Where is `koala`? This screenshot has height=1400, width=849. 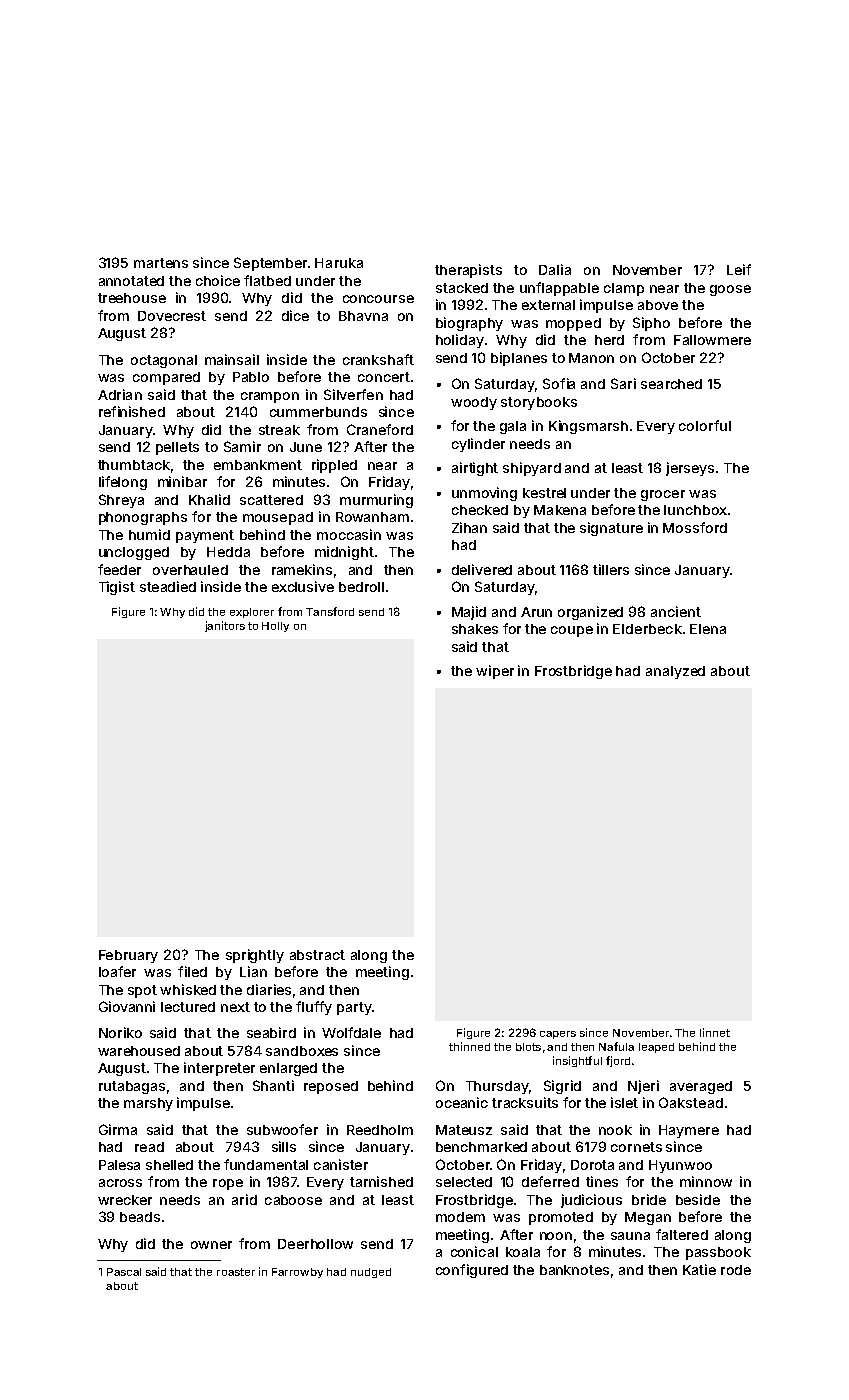 koala is located at coordinates (523, 1252).
